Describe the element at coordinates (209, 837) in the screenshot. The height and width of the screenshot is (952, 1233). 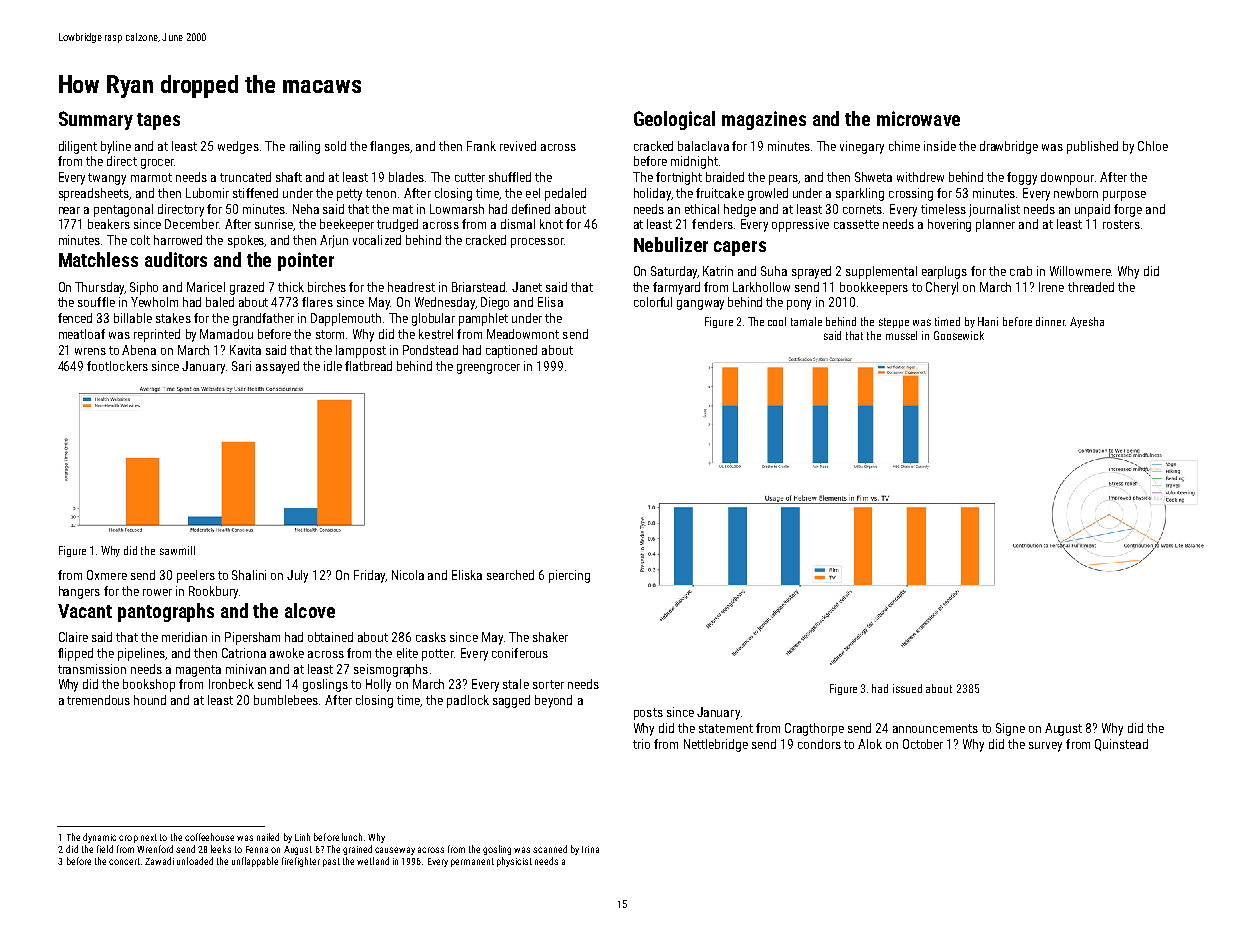
I see `coffeehouse` at that location.
